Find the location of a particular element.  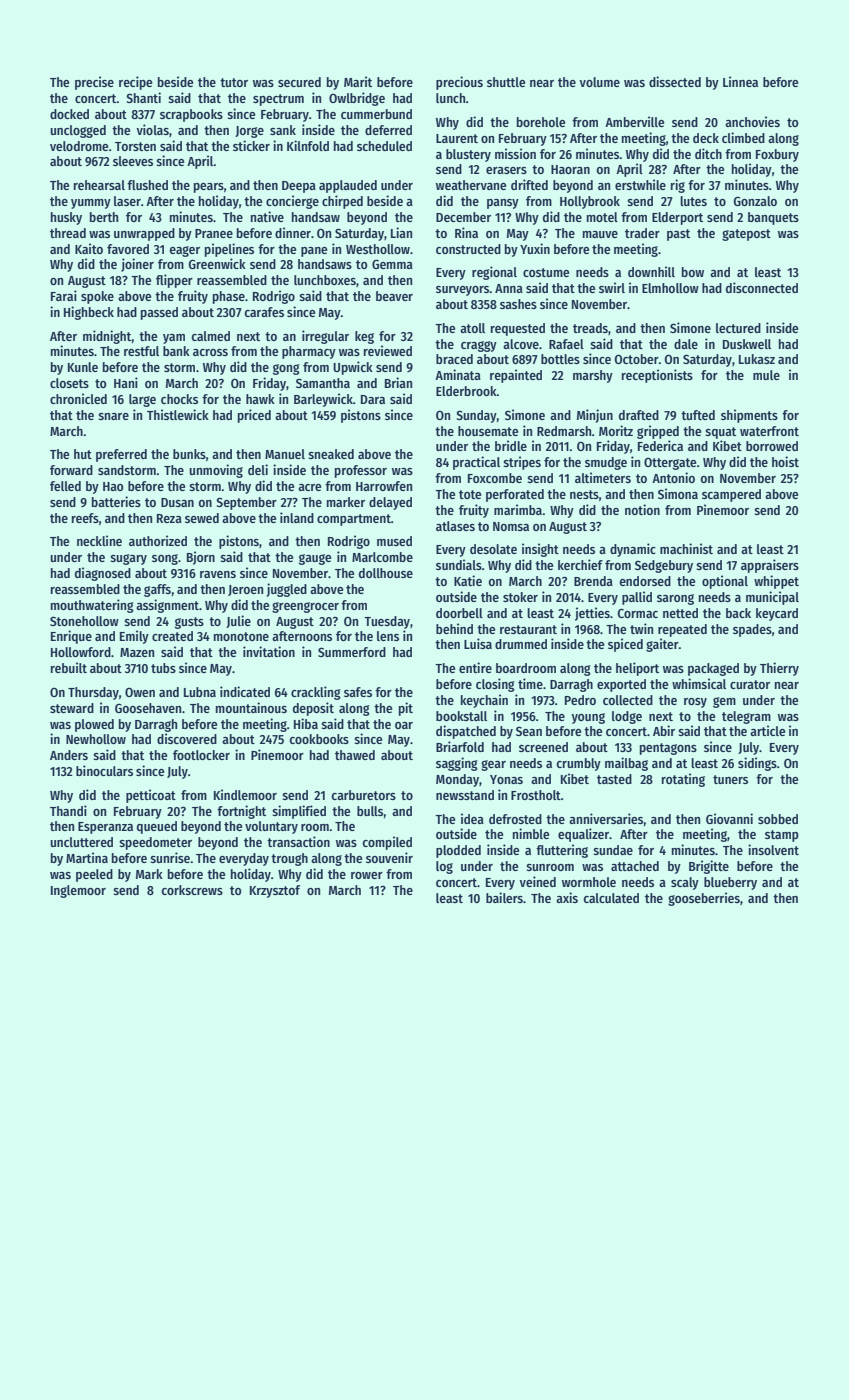

borrowed is located at coordinates (772, 446).
